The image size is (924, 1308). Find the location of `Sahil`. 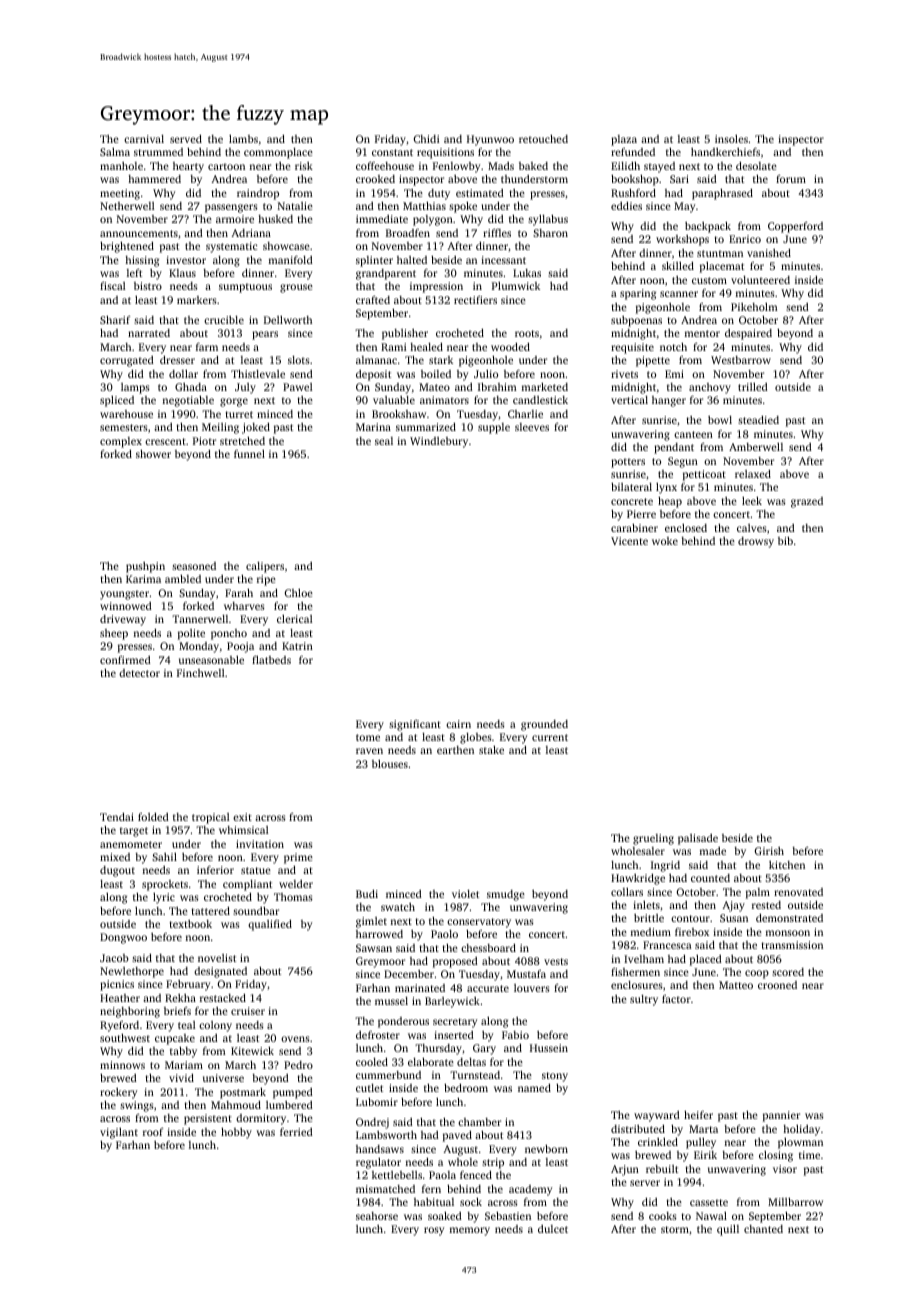

Sahil is located at coordinates (164, 857).
